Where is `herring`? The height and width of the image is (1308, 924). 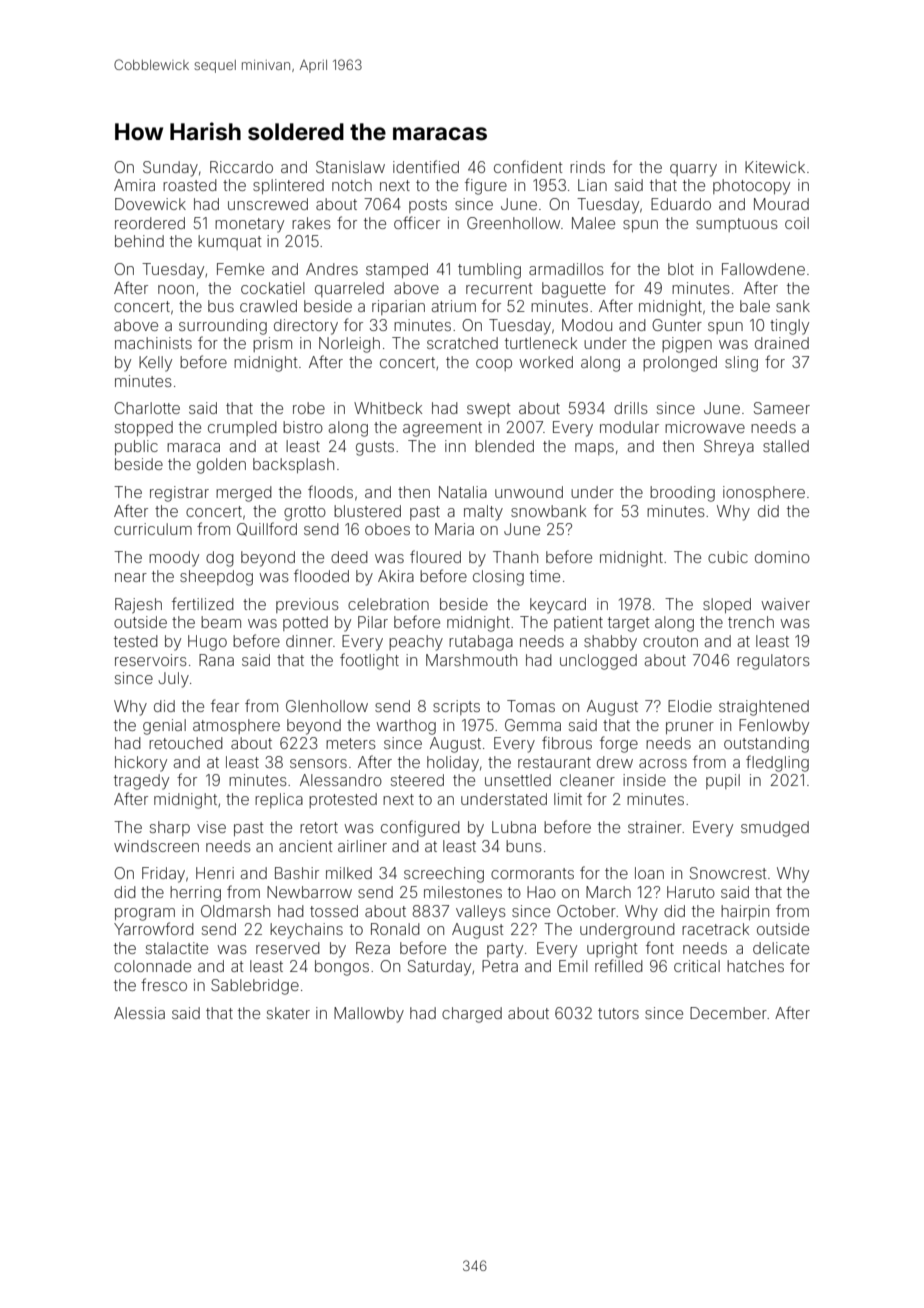
herring is located at coordinates (195, 894).
